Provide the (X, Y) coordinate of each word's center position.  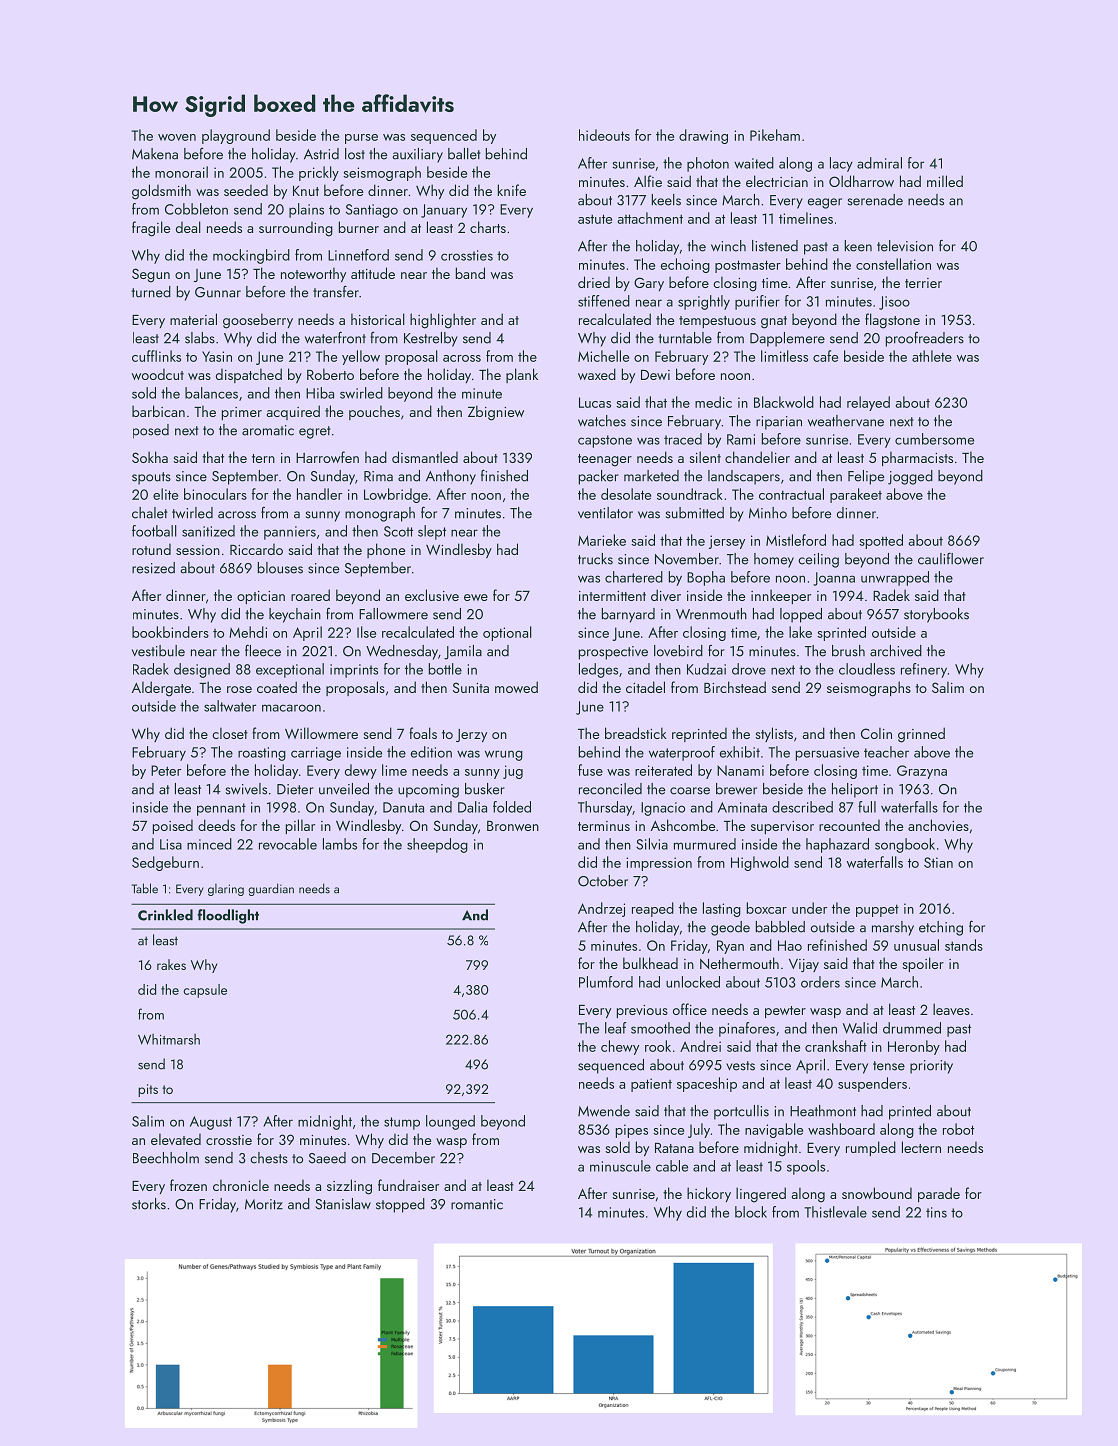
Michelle (603, 356)
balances (211, 393)
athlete (932, 356)
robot (958, 1129)
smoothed (660, 1028)
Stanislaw (343, 1204)
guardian (271, 889)
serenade (875, 200)
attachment (650, 218)
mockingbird (251, 256)
